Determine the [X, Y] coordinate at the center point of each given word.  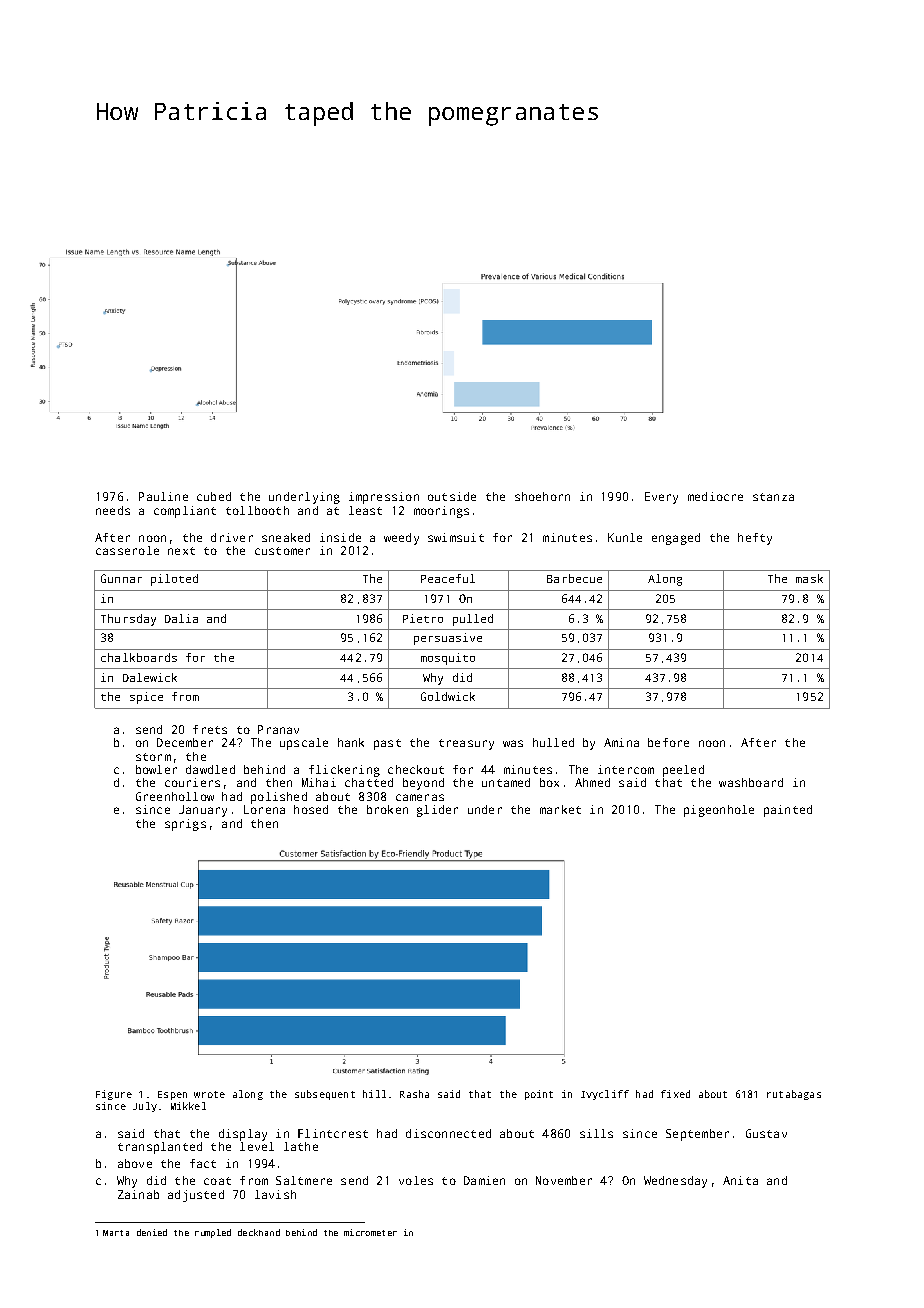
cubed [214, 496]
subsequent [325, 1095]
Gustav [766, 1133]
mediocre [715, 496]
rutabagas [794, 1095]
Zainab [138, 1194]
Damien [484, 1180]
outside [452, 496]
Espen [172, 1095]
